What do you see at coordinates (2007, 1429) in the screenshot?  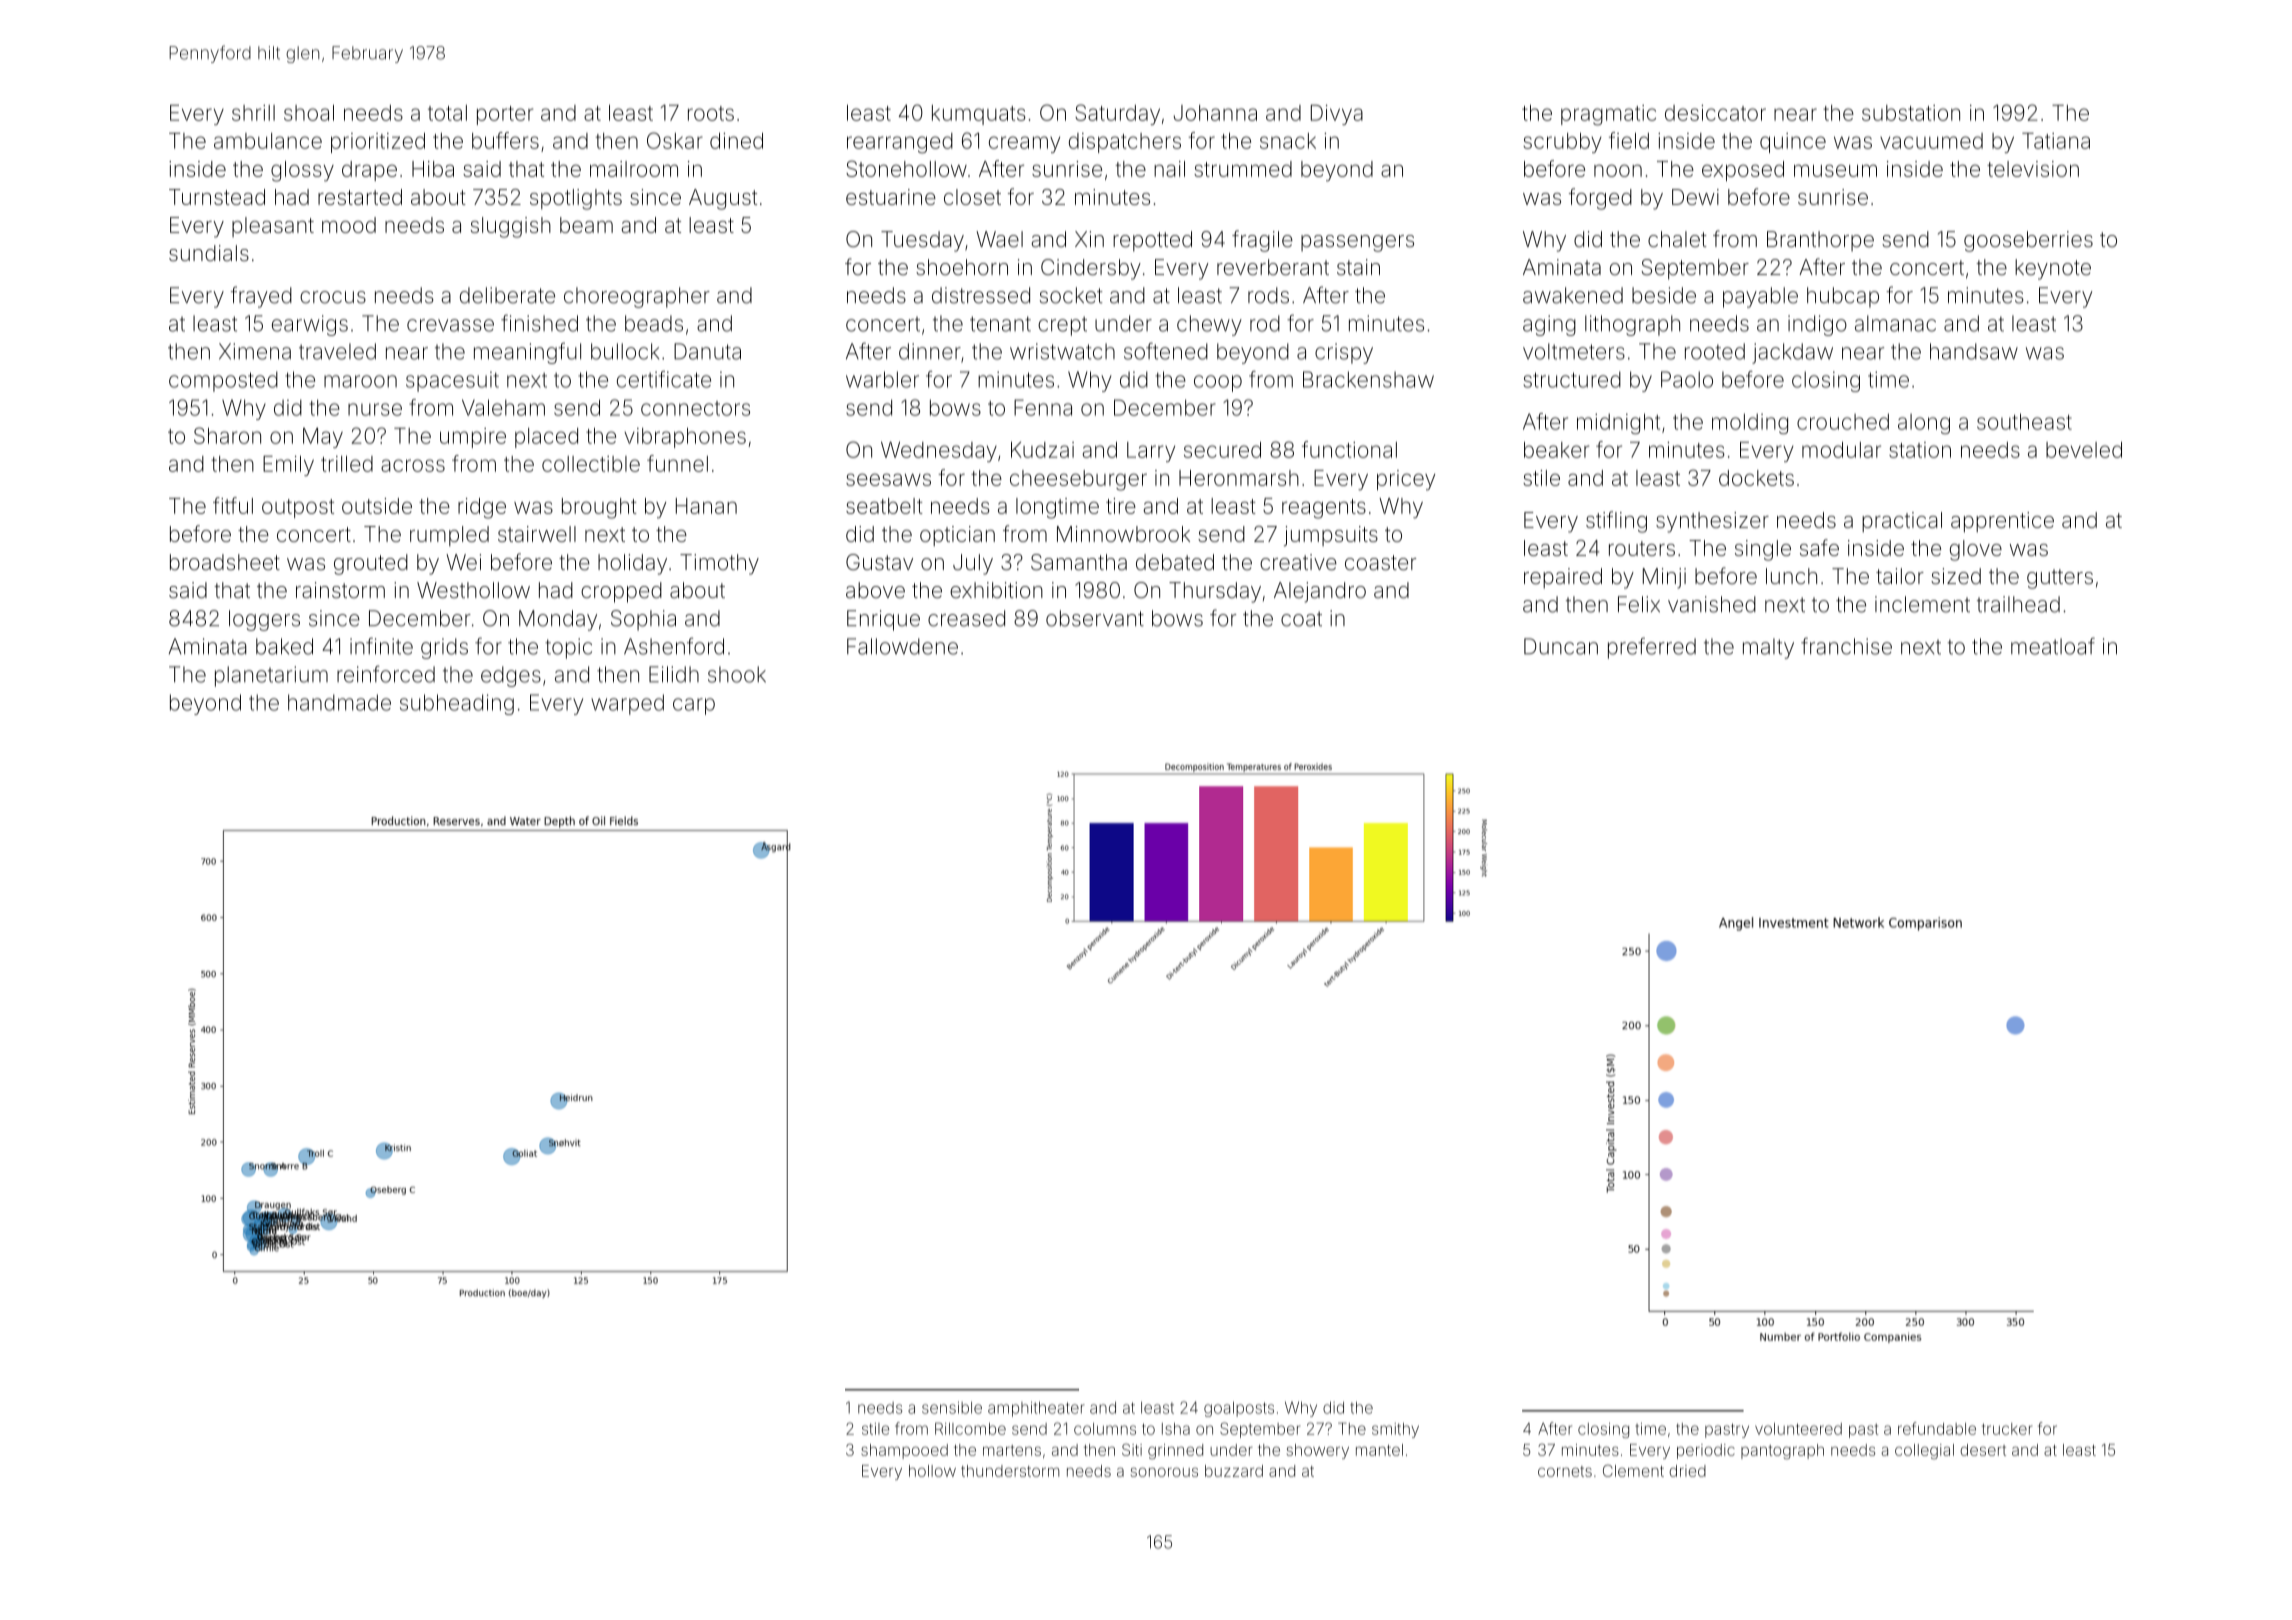 I see `trucker` at bounding box center [2007, 1429].
